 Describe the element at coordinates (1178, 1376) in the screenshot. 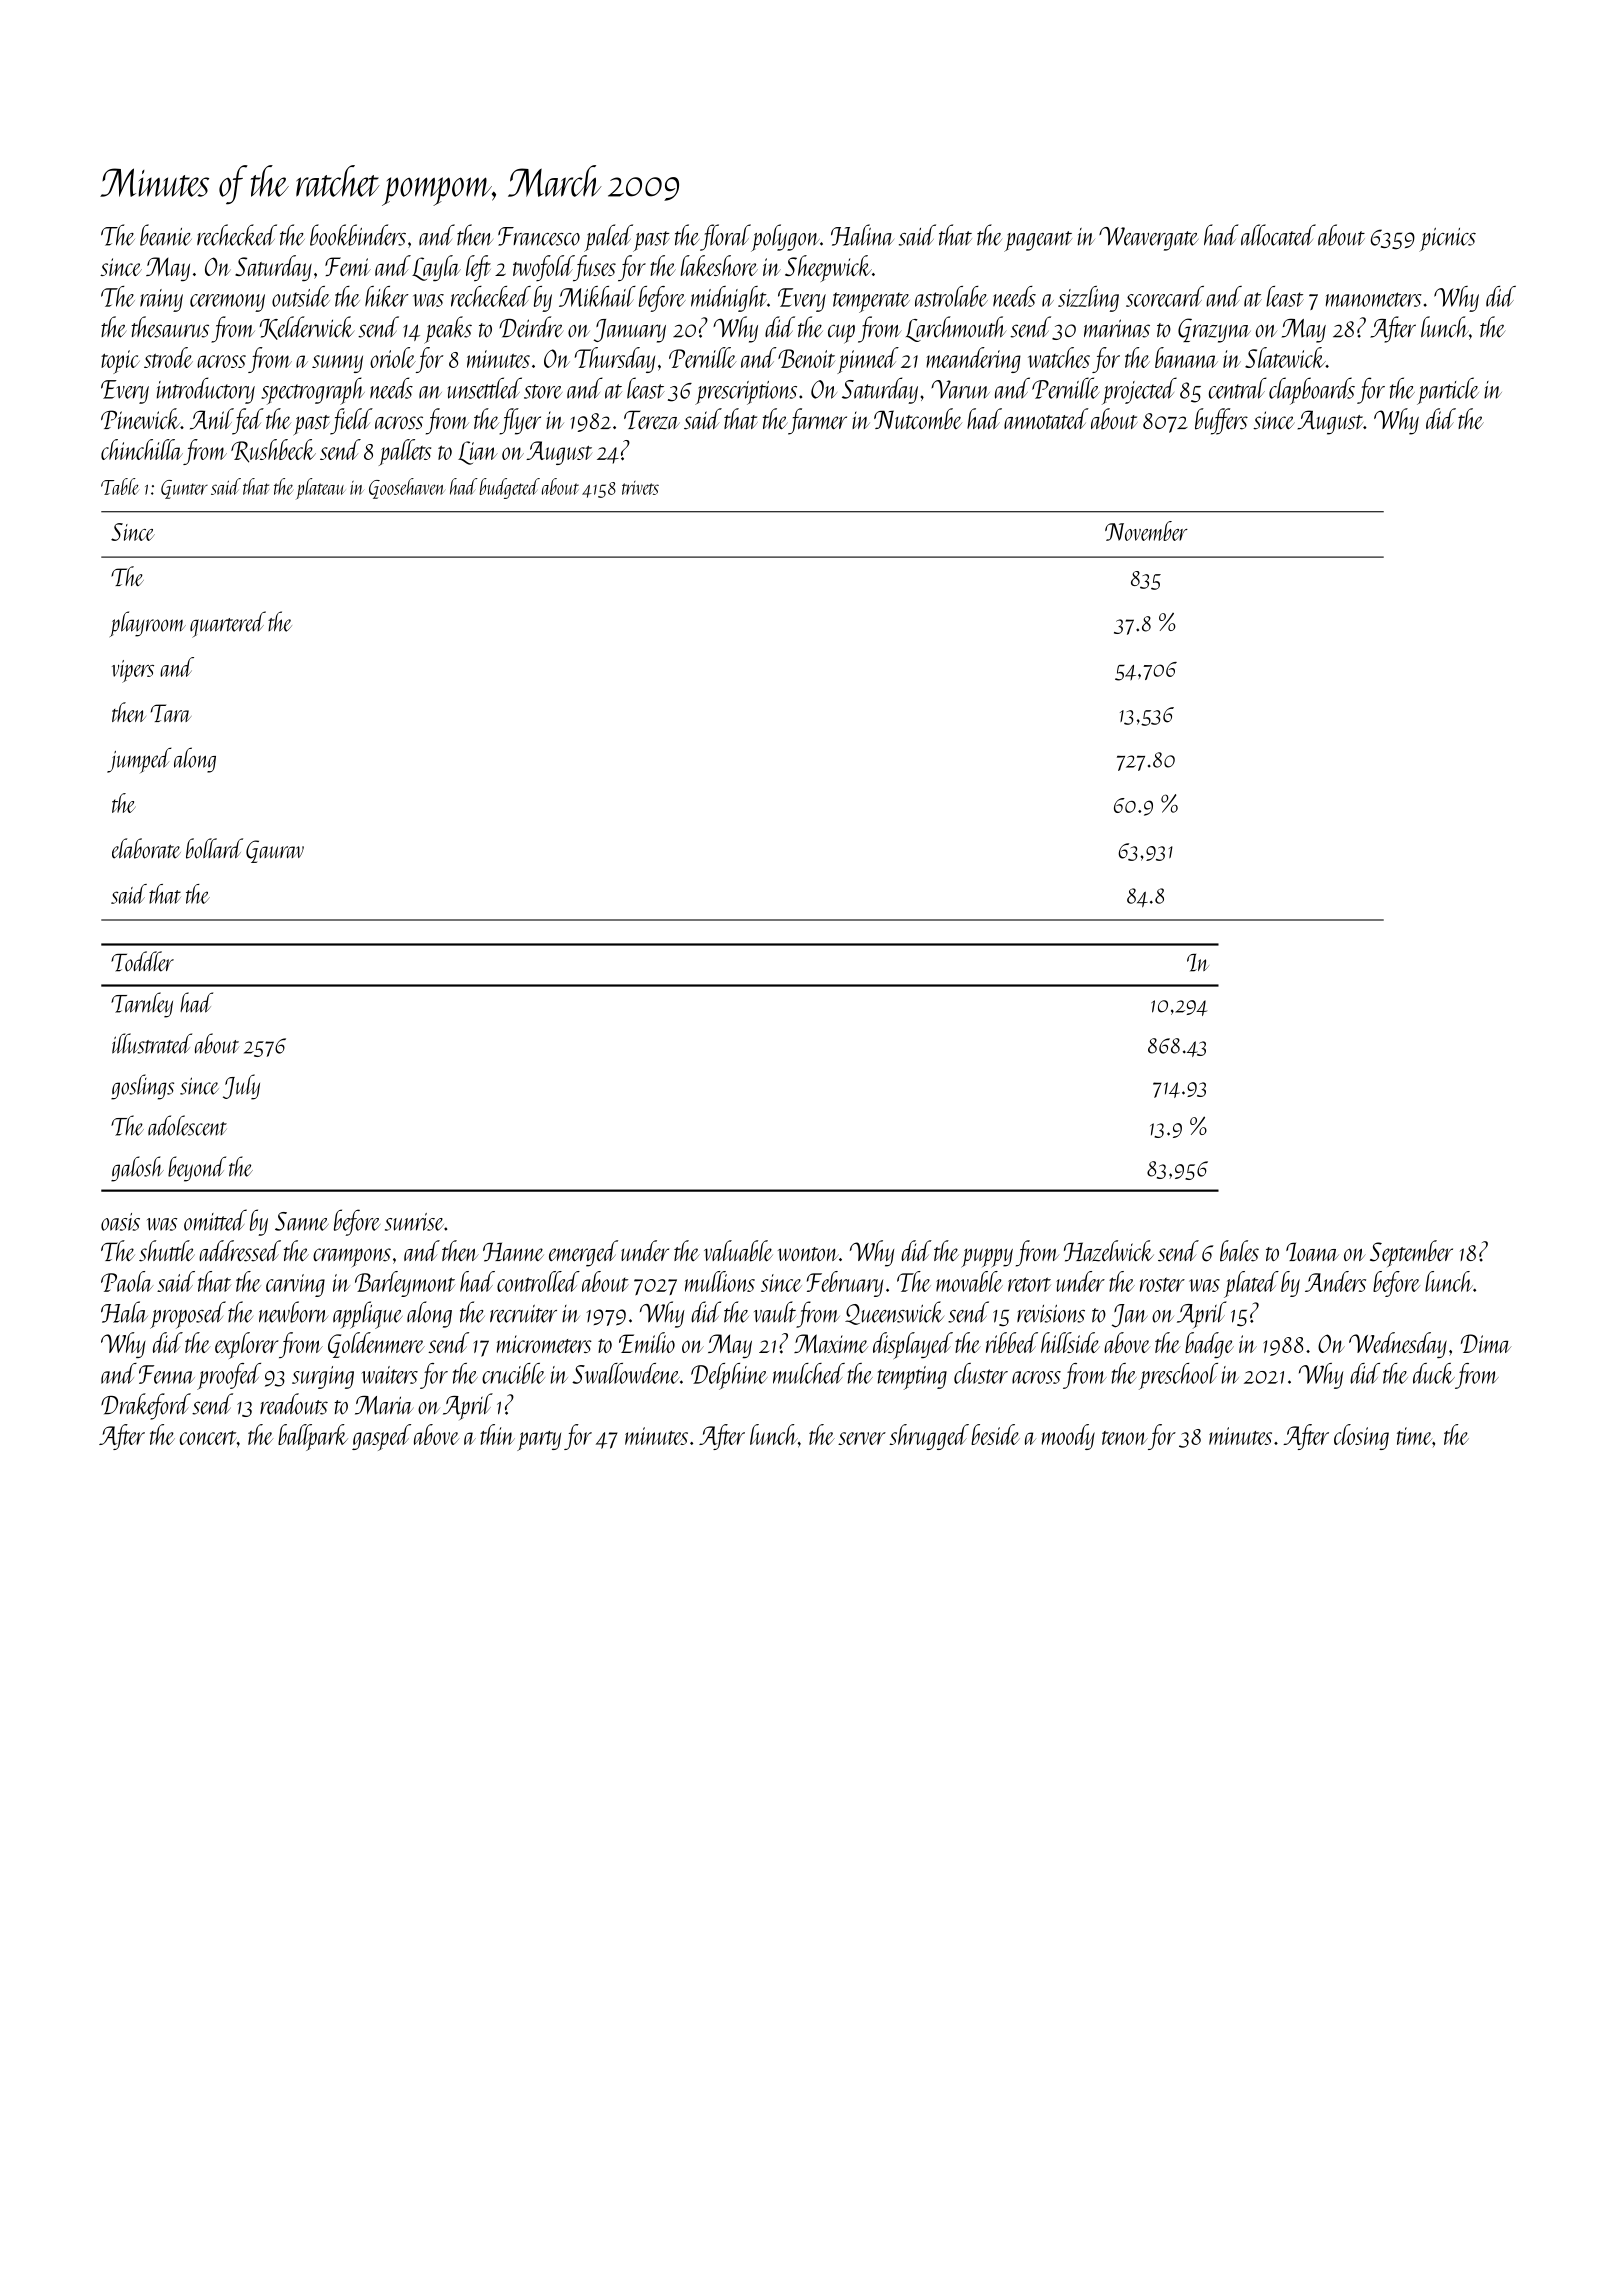

I see `preschool` at that location.
